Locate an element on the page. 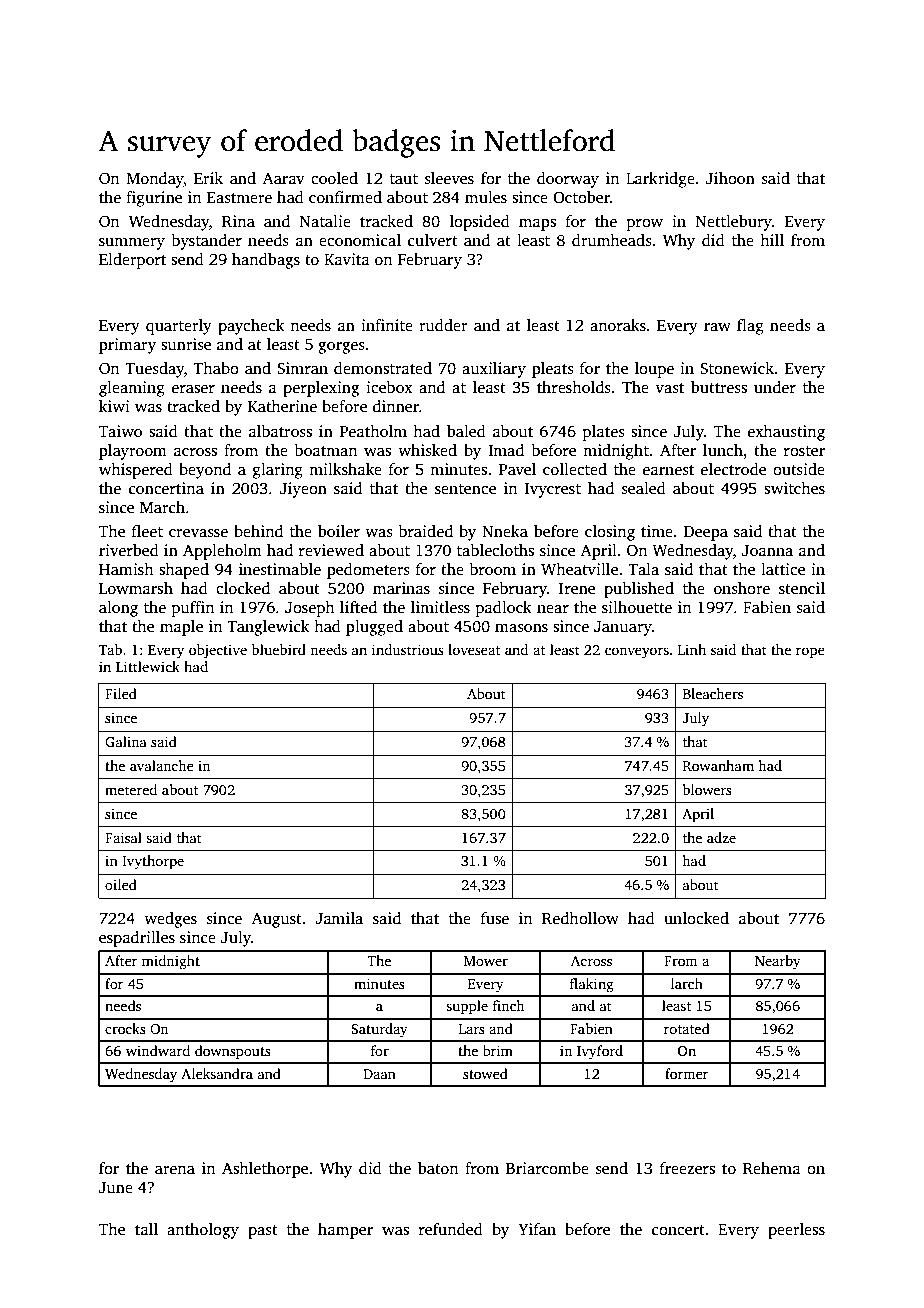  Larkridge is located at coordinates (660, 180).
